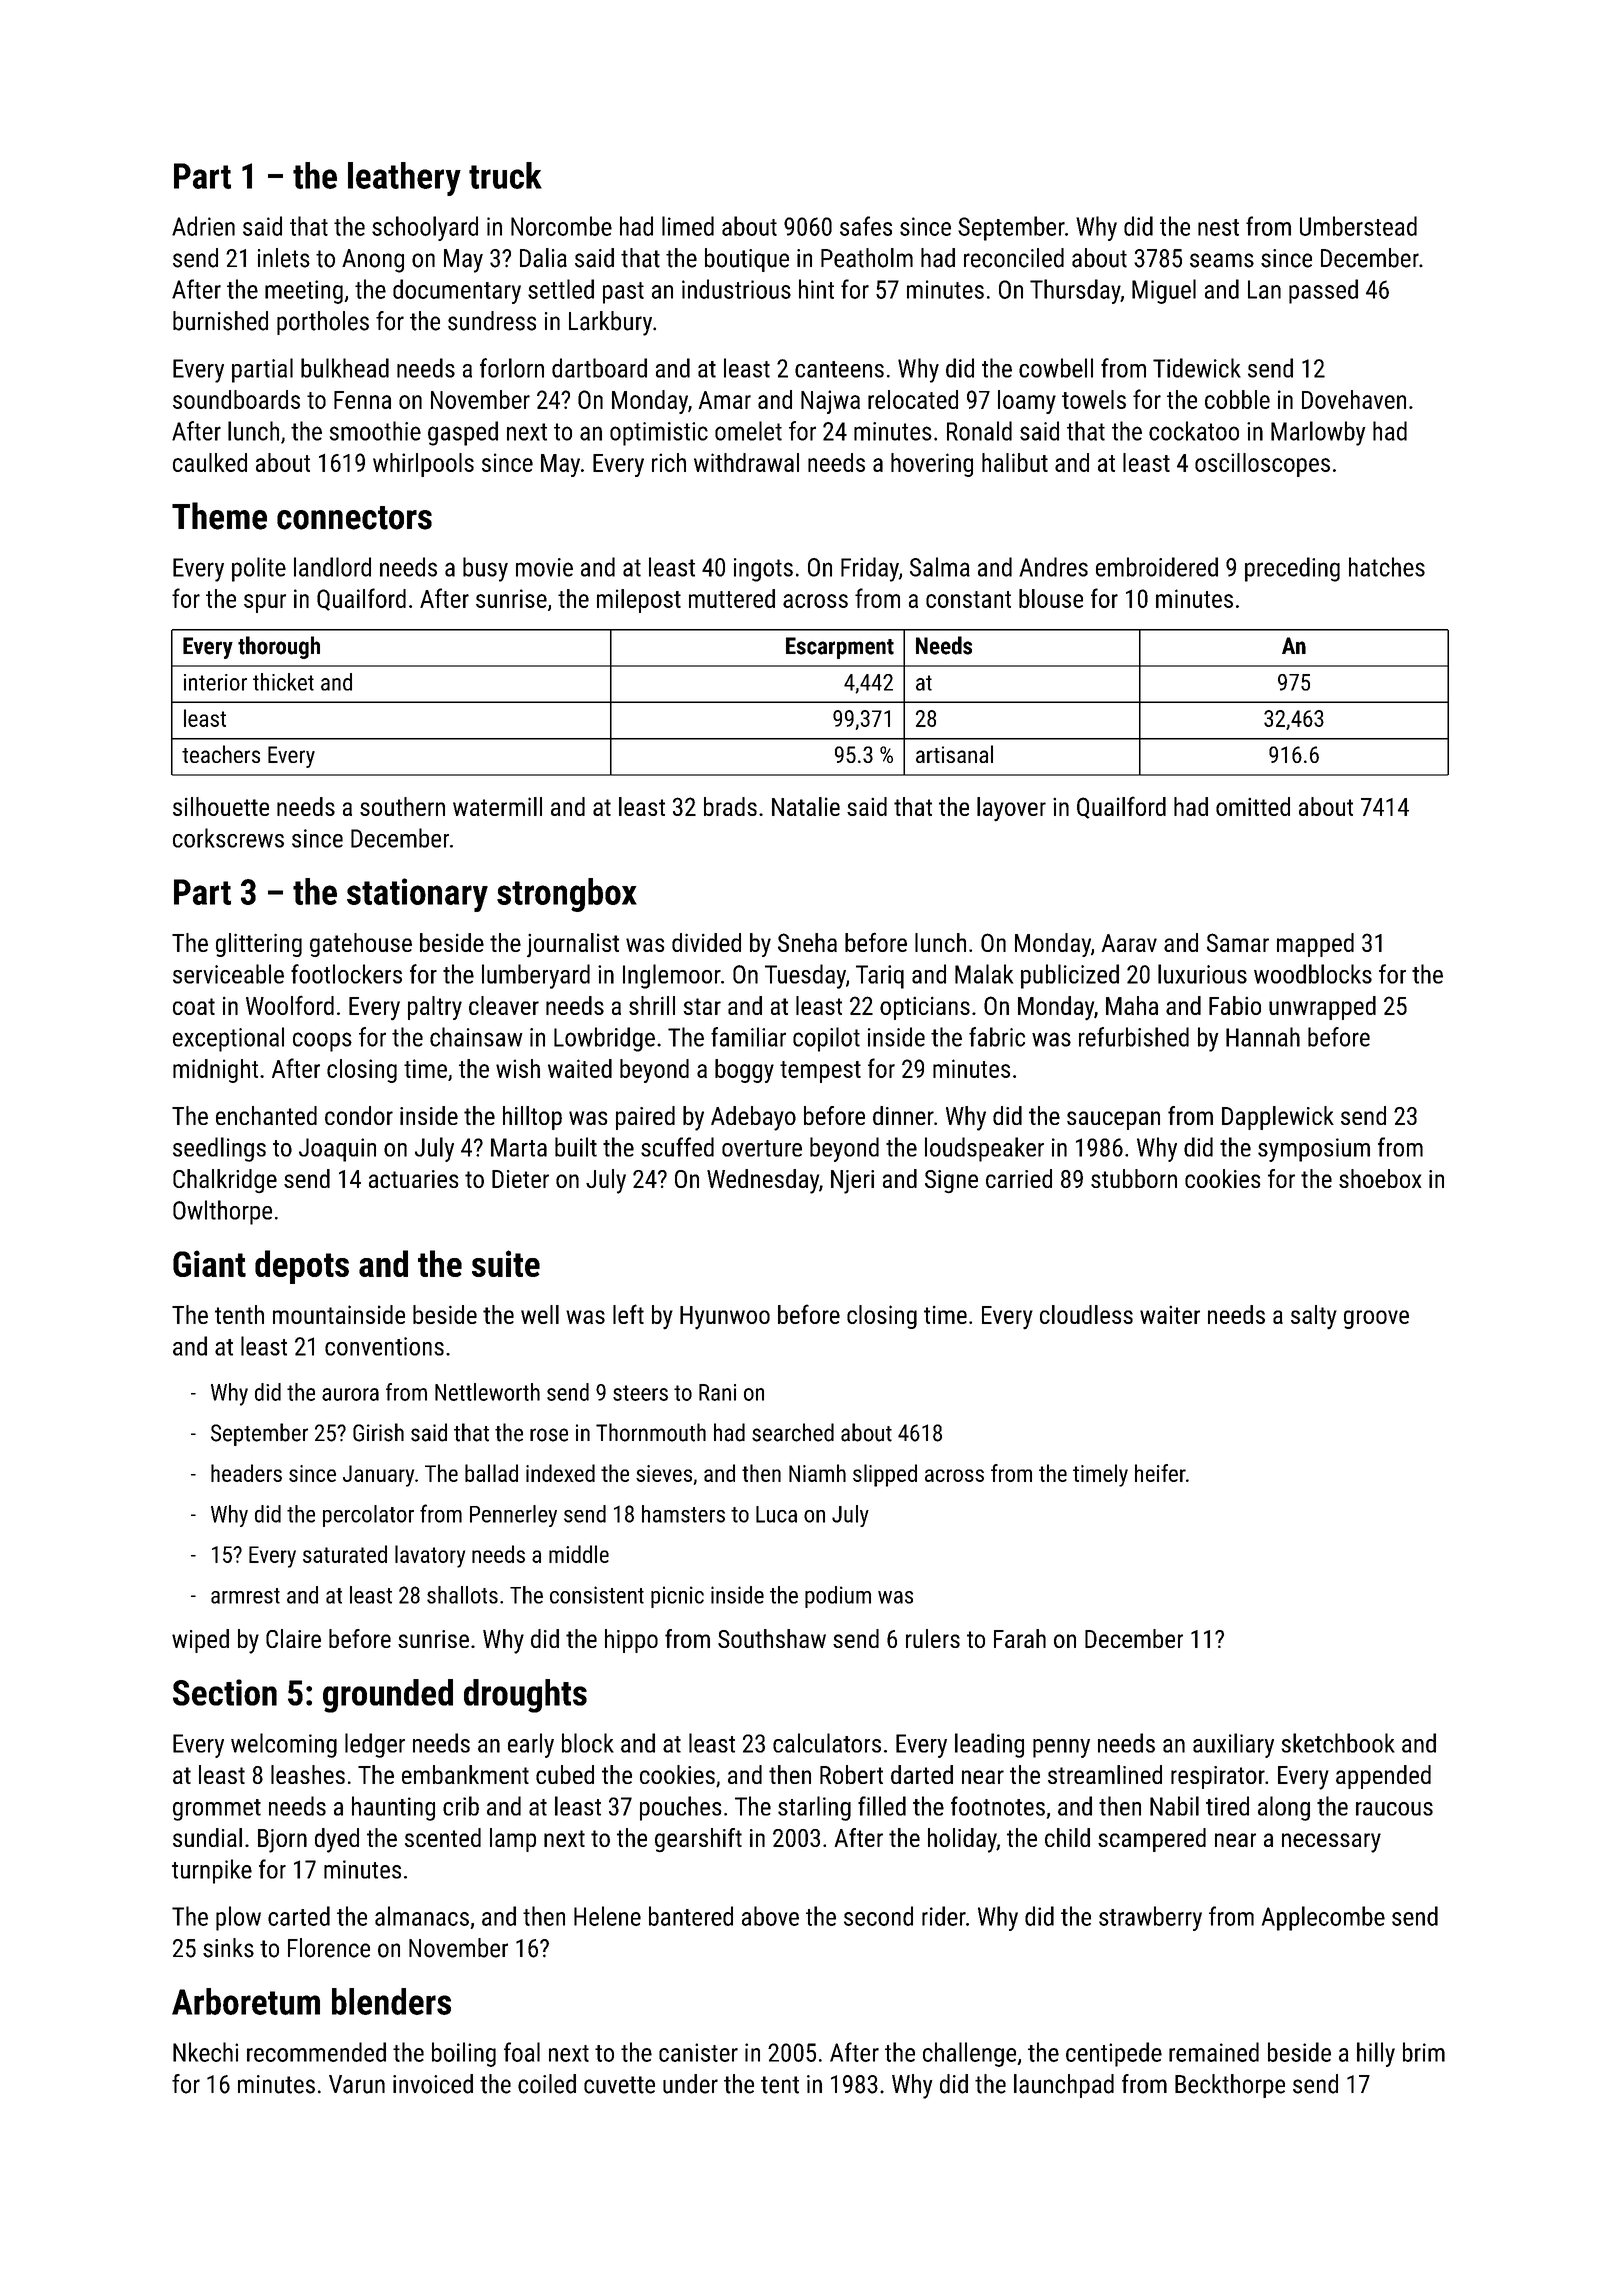  I want to click on glittering, so click(259, 945).
